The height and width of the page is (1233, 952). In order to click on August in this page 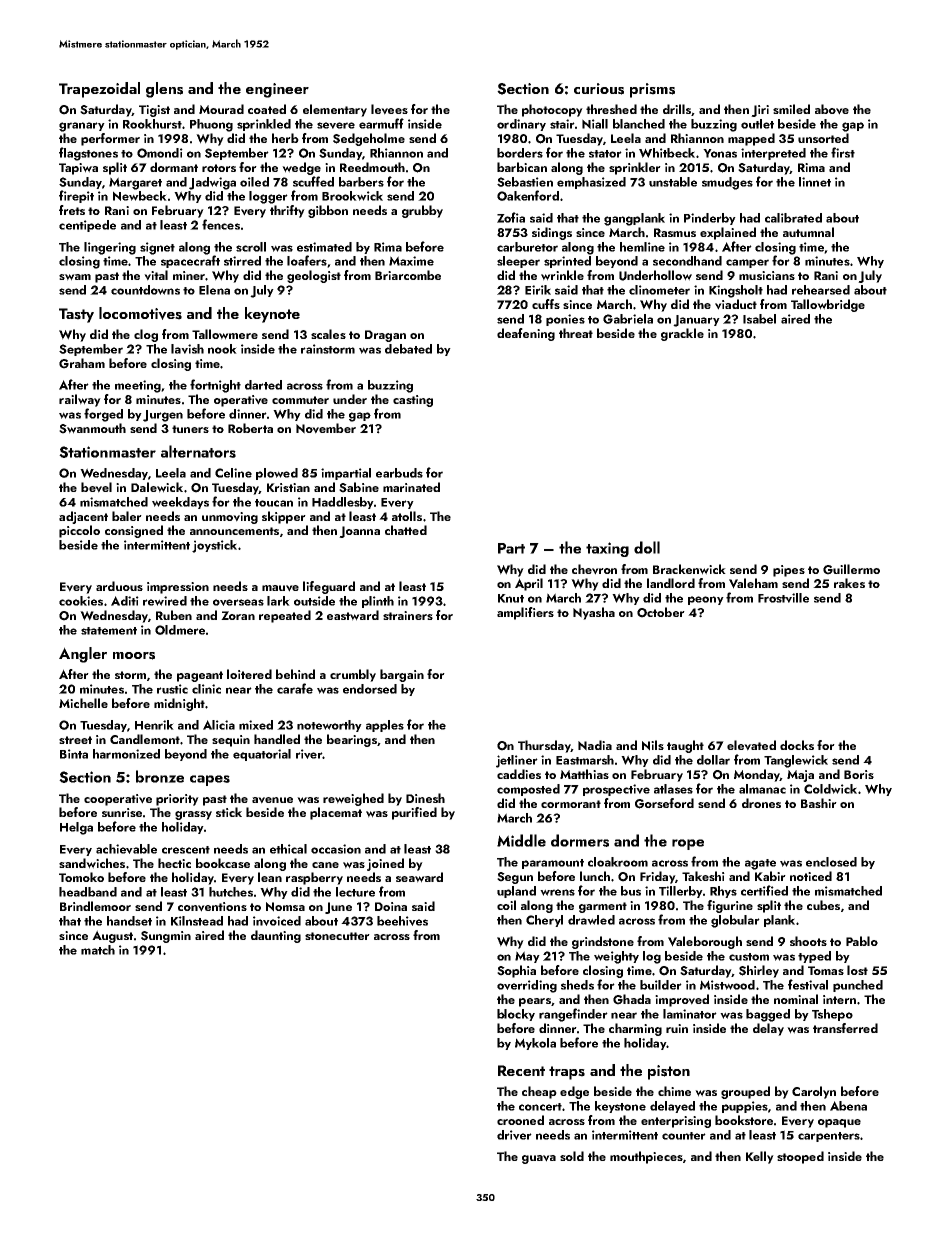, I will do `click(112, 936)`.
